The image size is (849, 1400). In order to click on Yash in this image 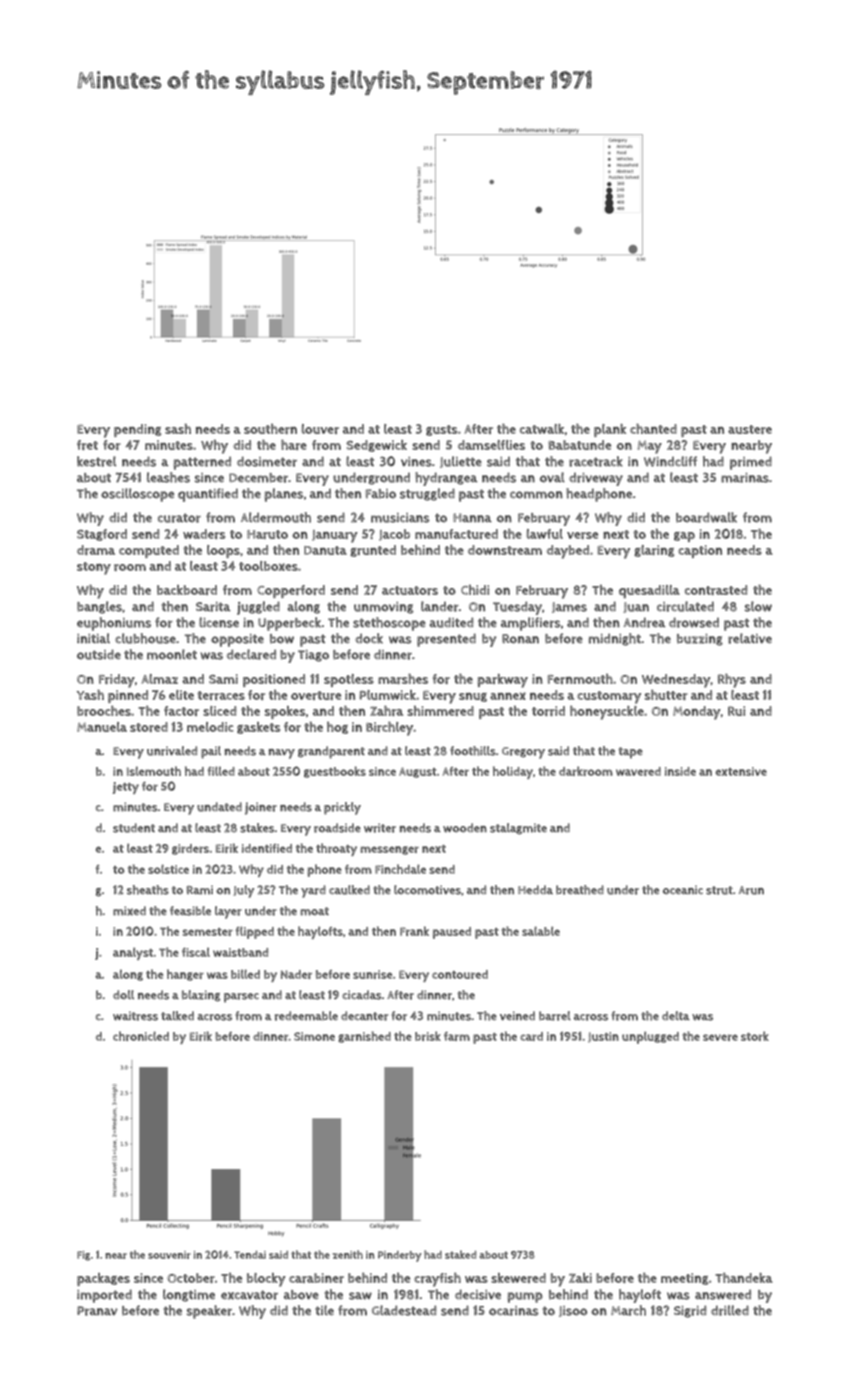, I will do `click(90, 695)`.
